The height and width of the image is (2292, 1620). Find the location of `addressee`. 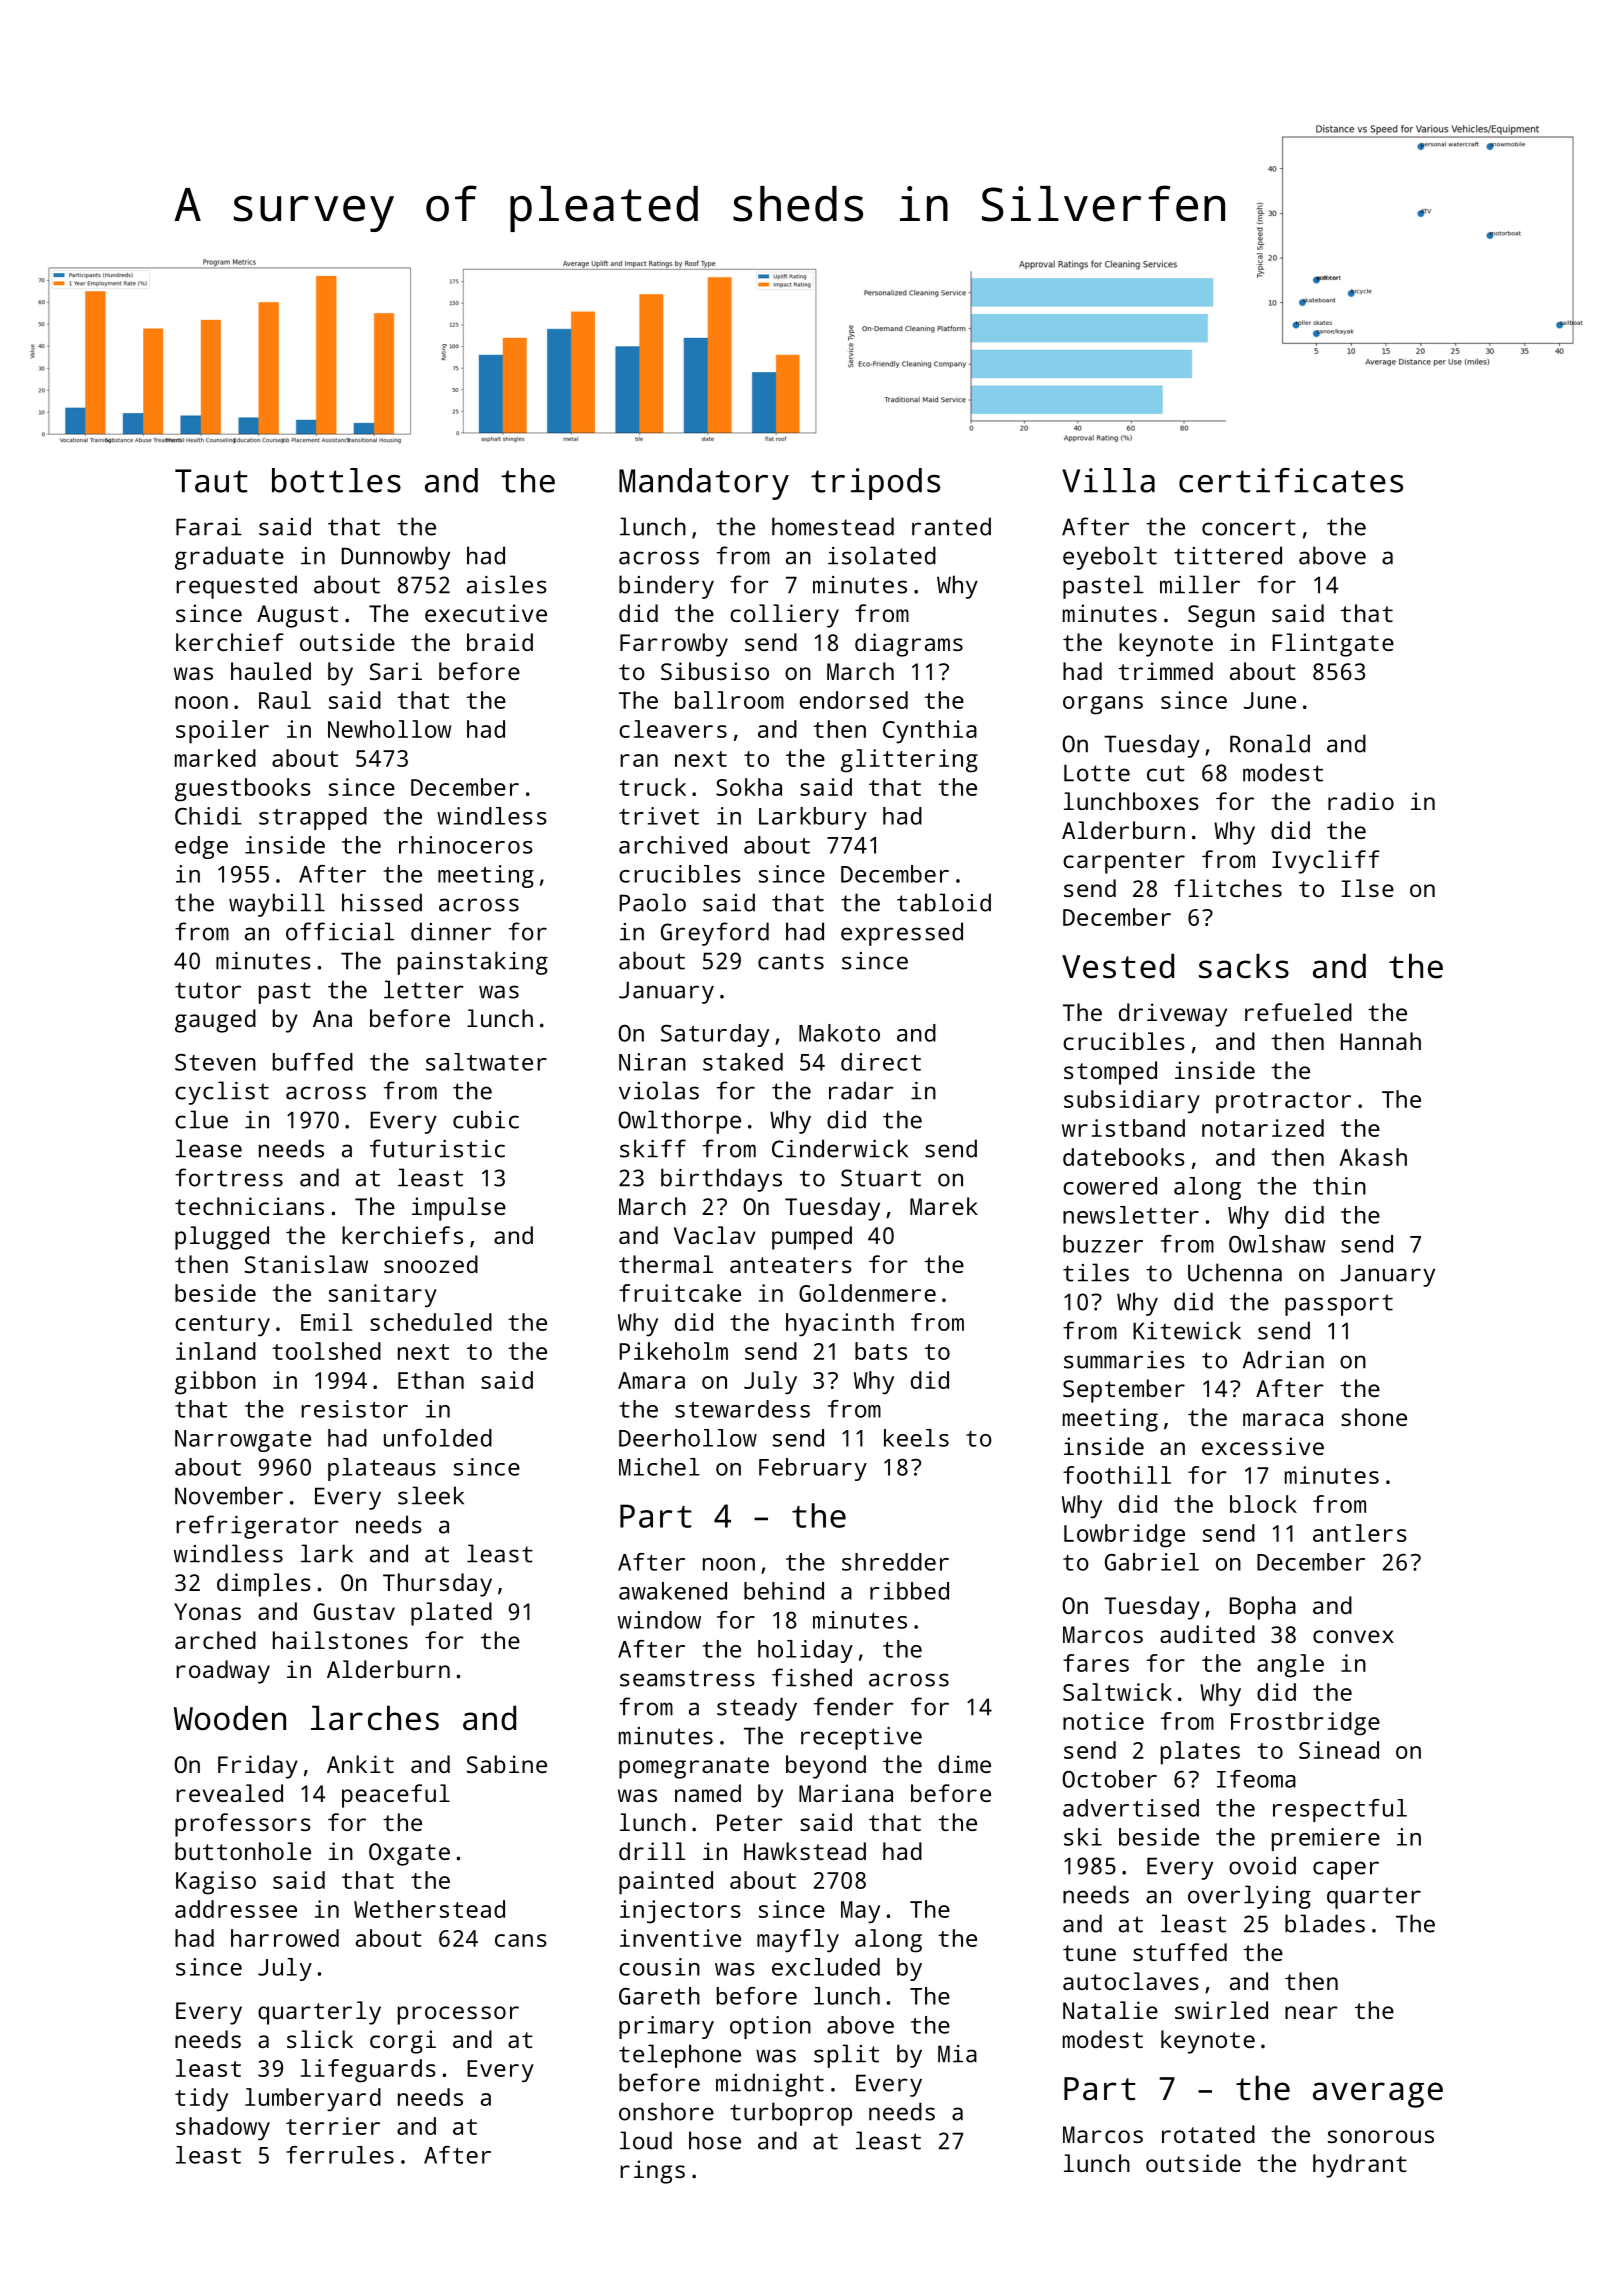

addressee is located at coordinates (236, 1909).
